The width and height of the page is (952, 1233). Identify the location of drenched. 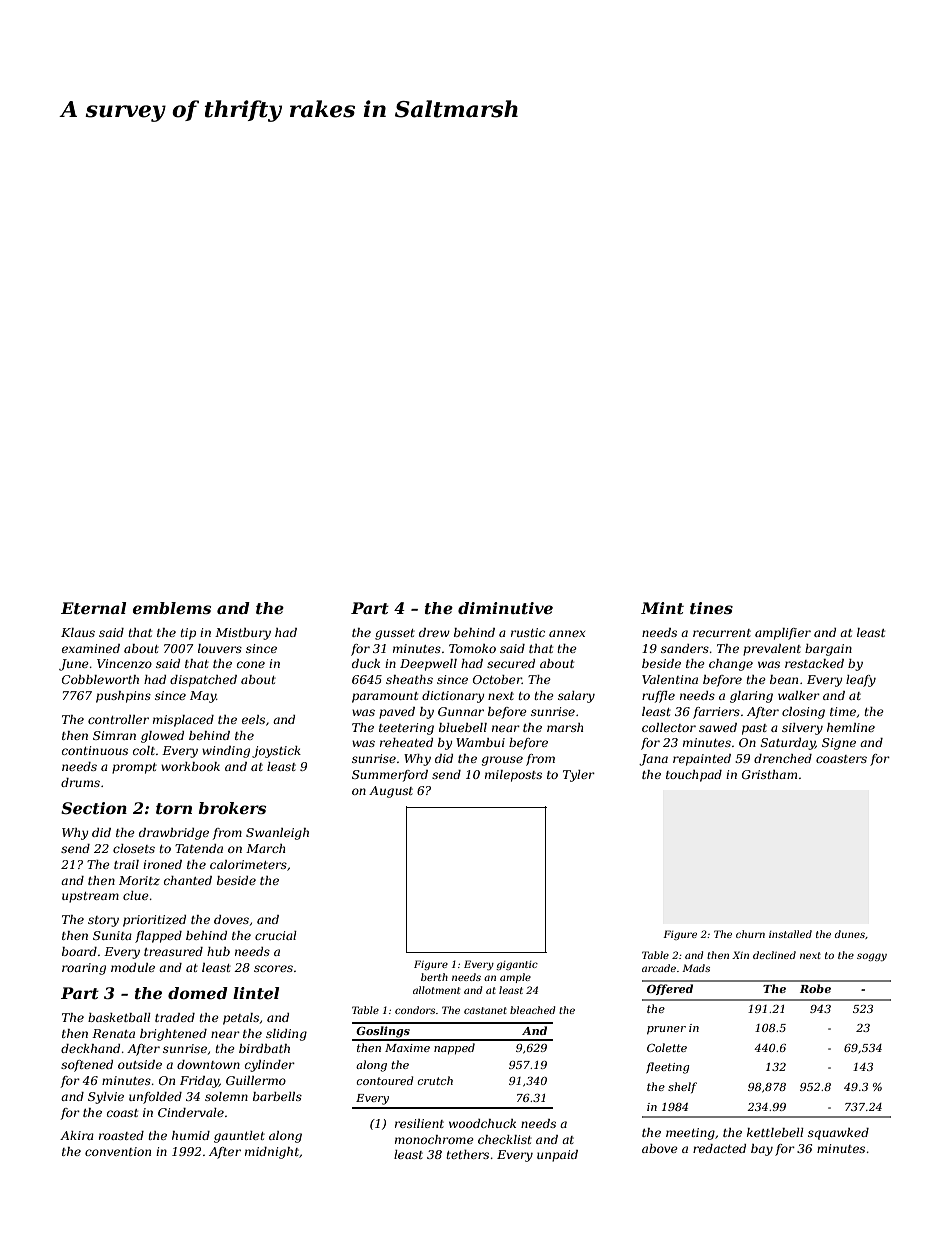
(783, 758).
